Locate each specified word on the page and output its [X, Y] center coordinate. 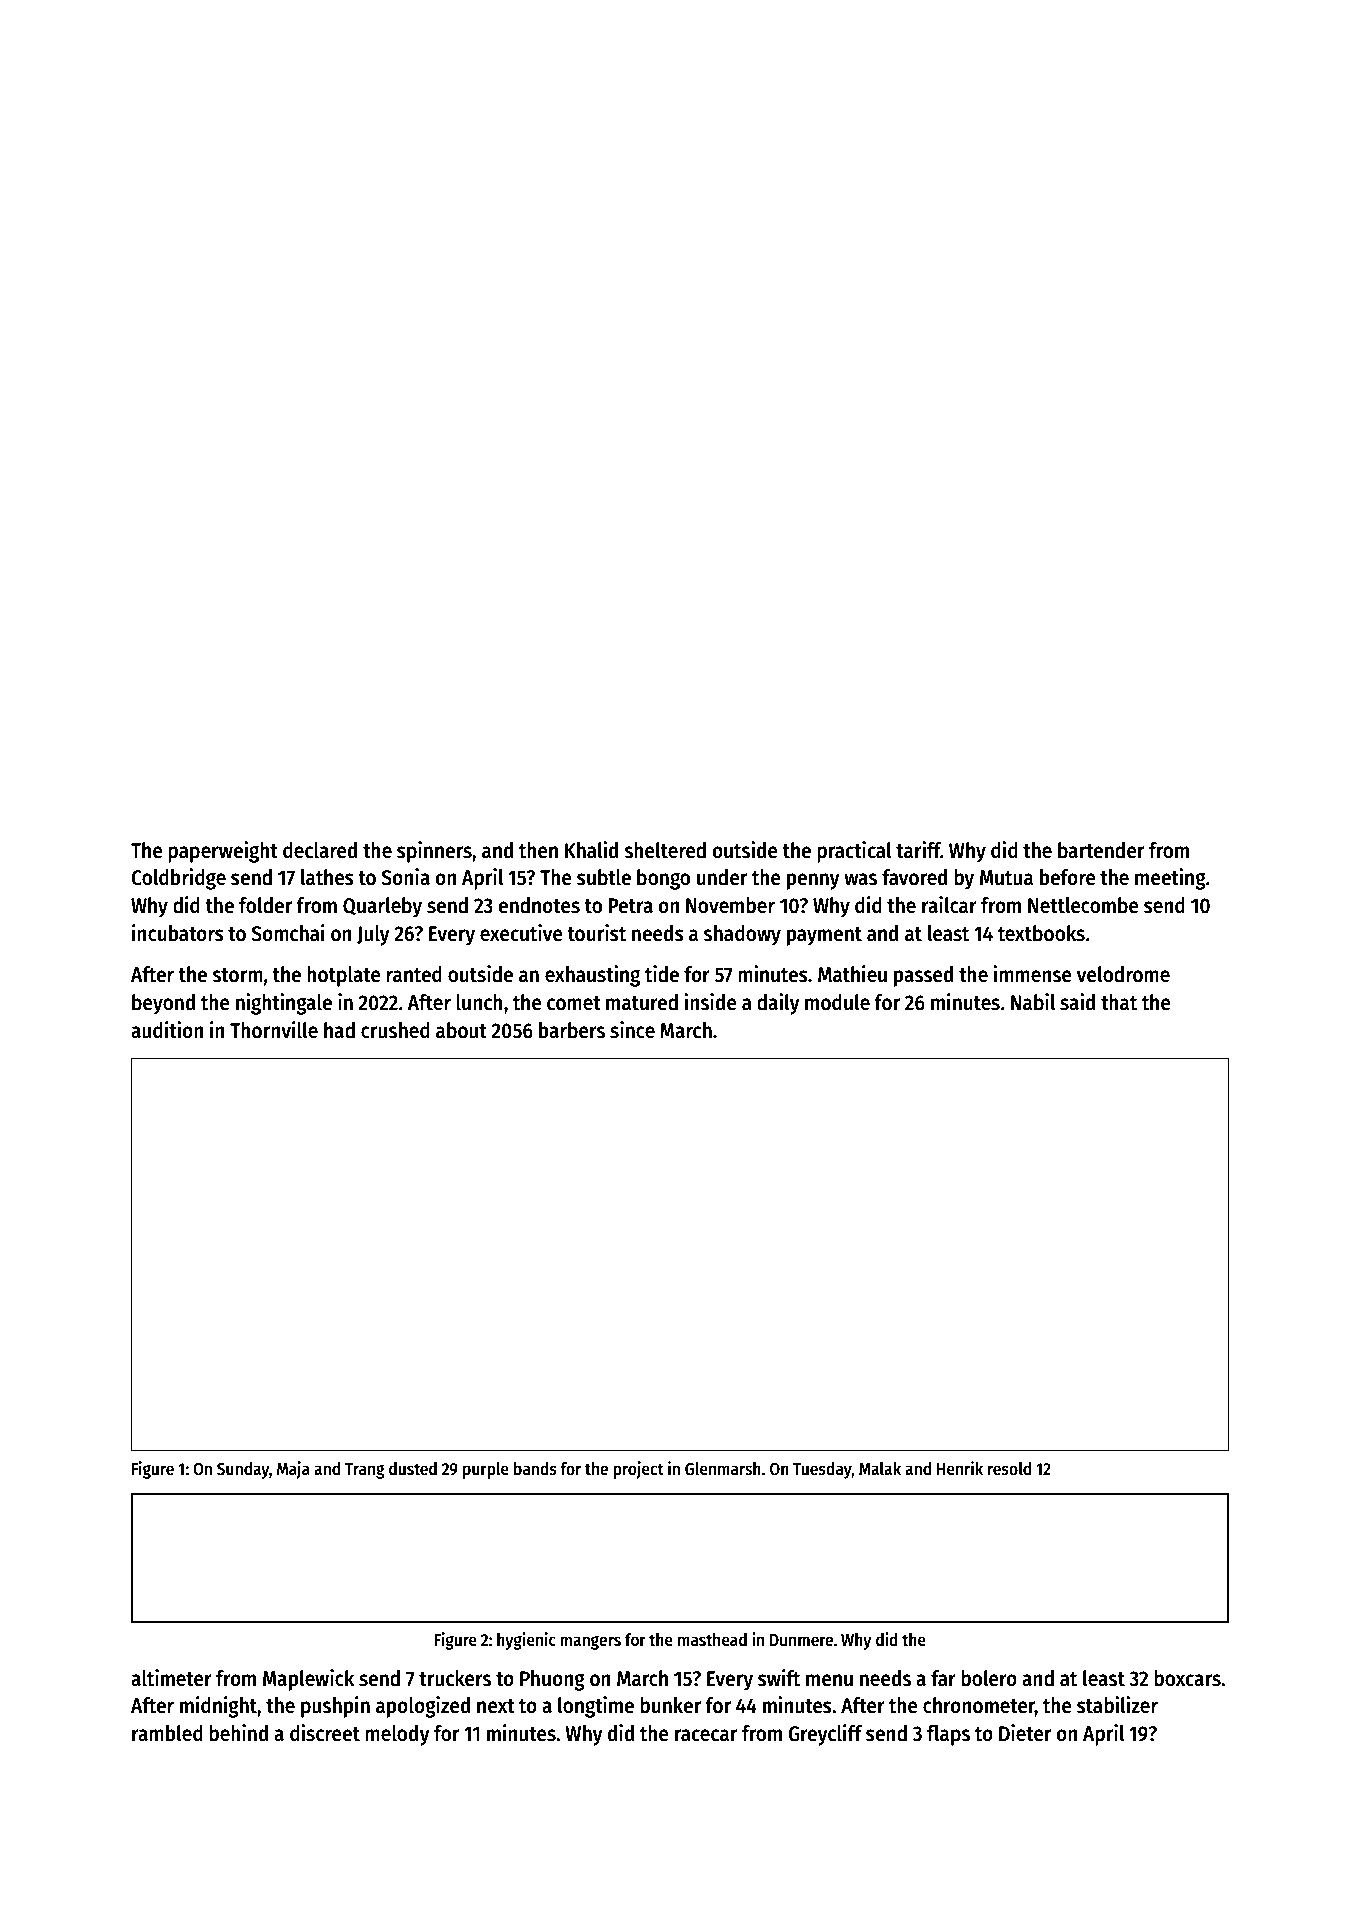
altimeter [171, 1678]
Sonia [405, 877]
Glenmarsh [723, 1469]
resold [1009, 1469]
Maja [293, 1470]
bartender [1101, 850]
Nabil [1033, 1002]
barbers [572, 1030]
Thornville [274, 1030]
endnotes [539, 905]
